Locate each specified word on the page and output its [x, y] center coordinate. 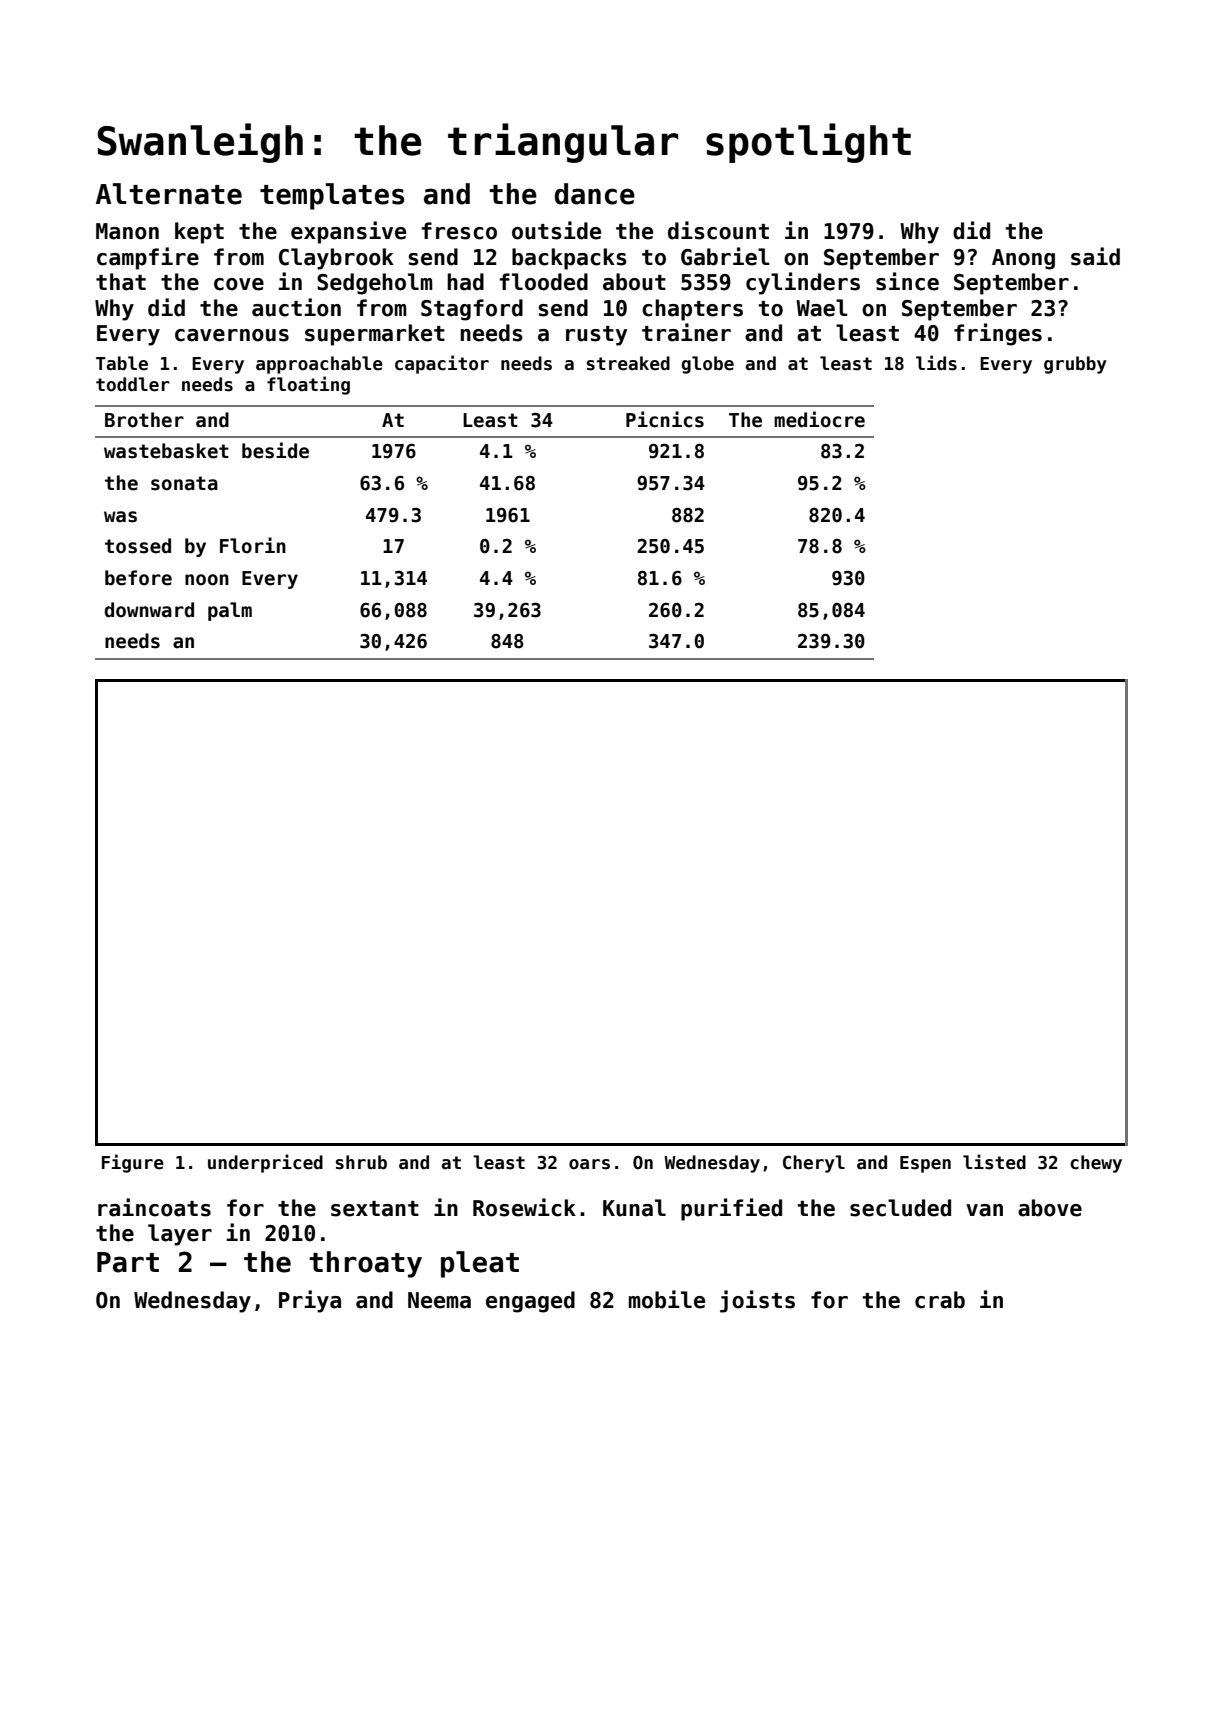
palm [230, 611]
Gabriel [725, 256]
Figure [133, 1163]
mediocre [819, 419]
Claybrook [336, 259]
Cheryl [814, 1164]
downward [149, 610]
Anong [1023, 259]
